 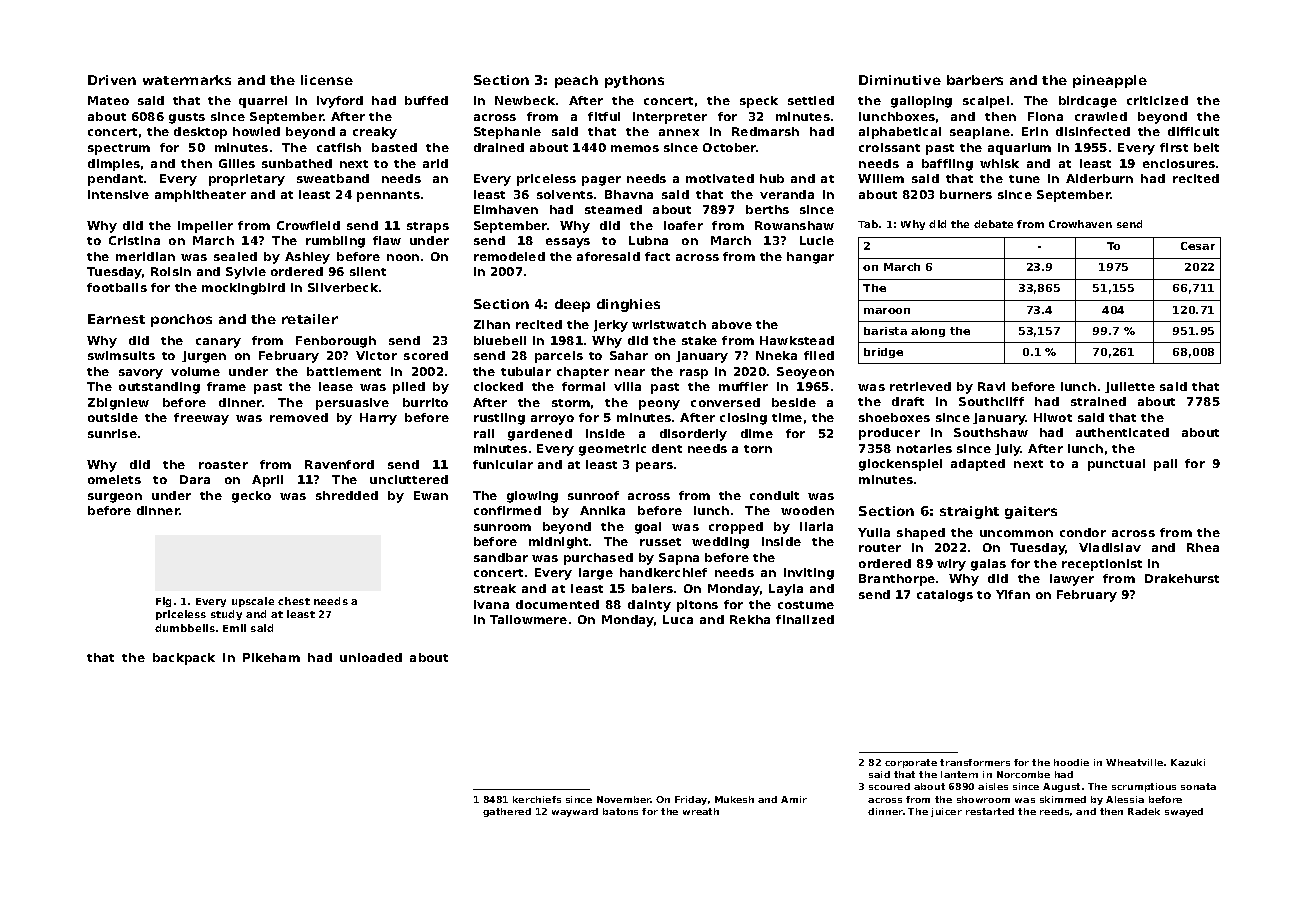 What do you see at coordinates (1144, 811) in the screenshot?
I see `Radek` at bounding box center [1144, 811].
